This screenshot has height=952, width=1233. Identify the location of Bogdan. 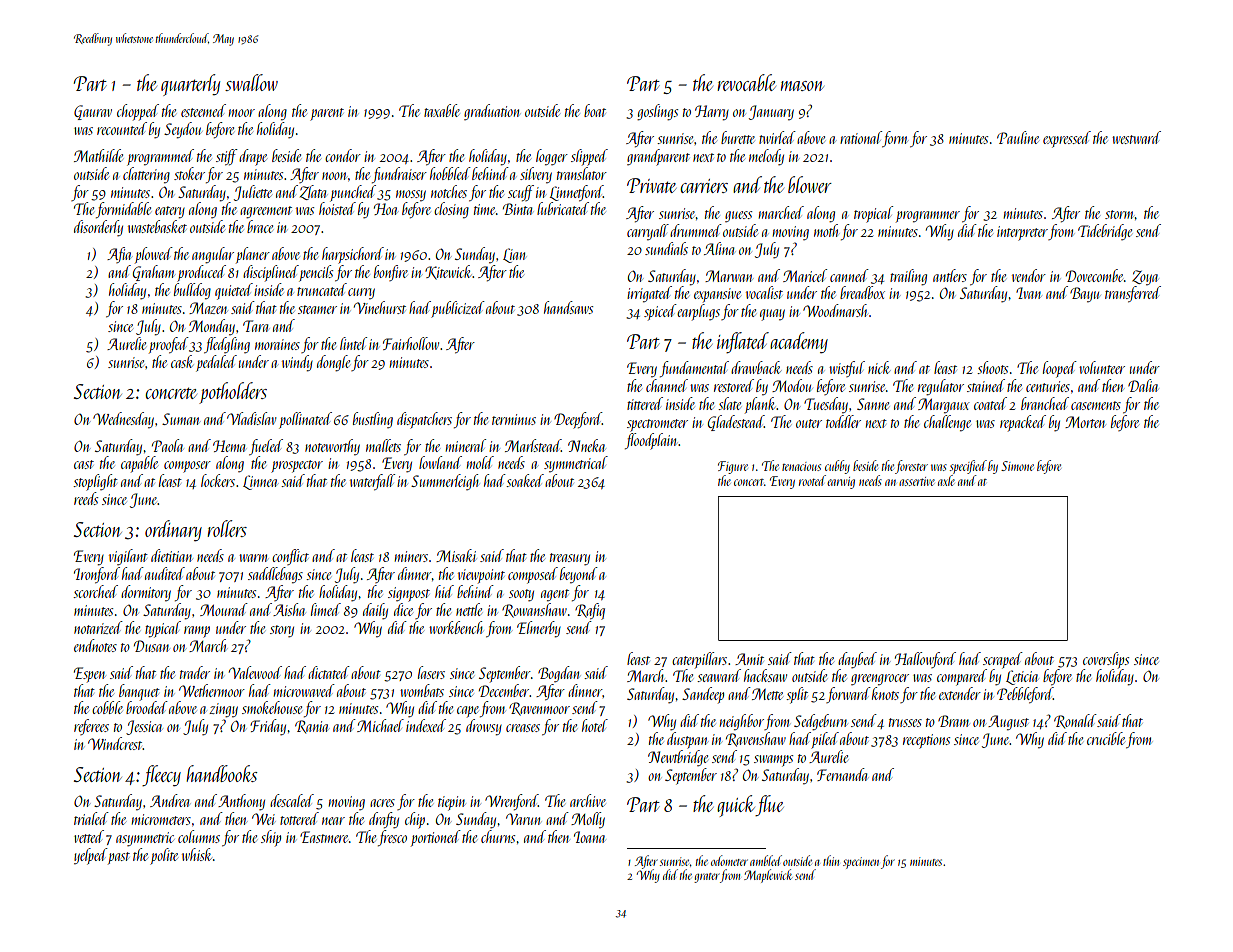
(558, 674).
